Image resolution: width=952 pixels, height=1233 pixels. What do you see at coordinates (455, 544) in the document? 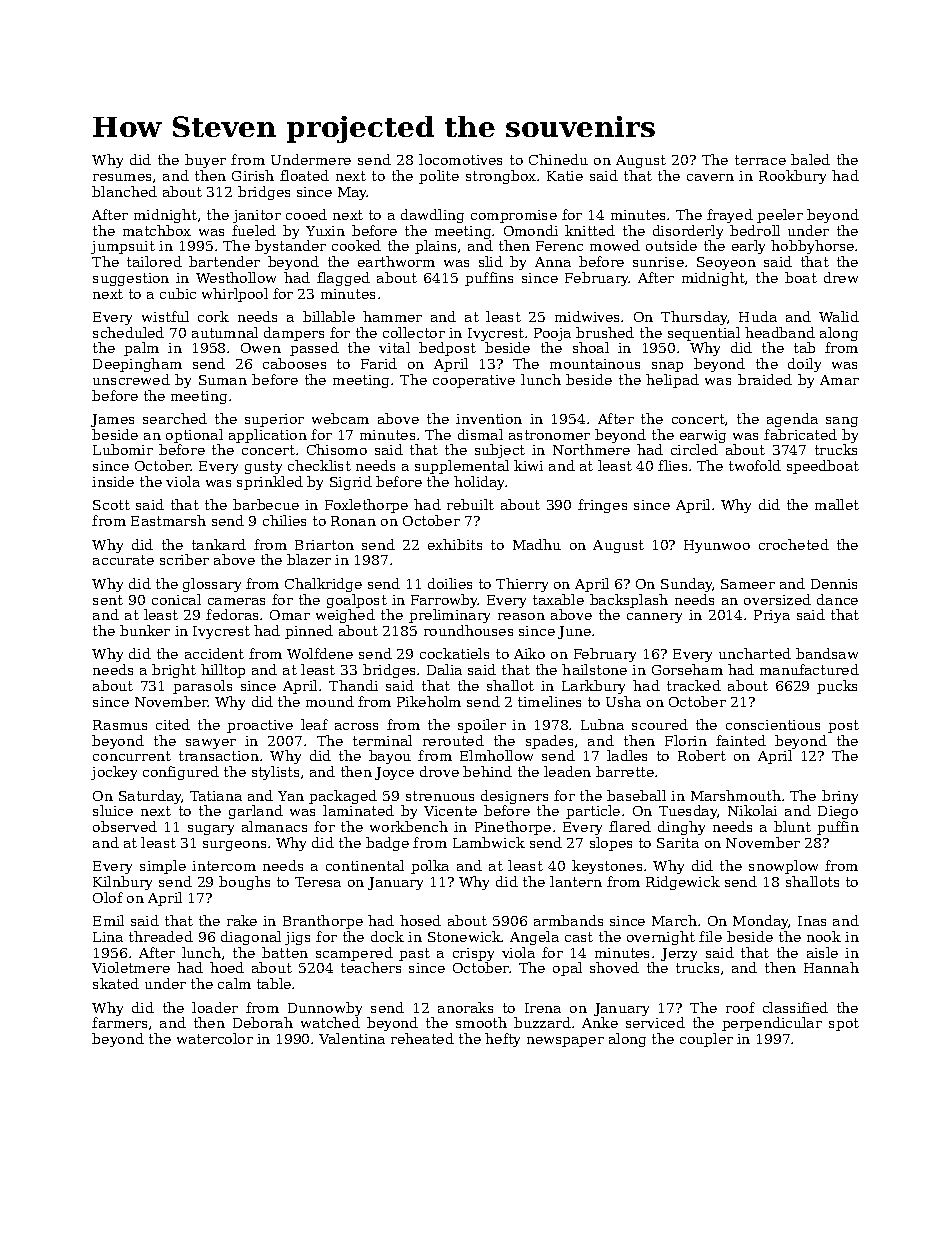
I see `exhibits` at bounding box center [455, 544].
